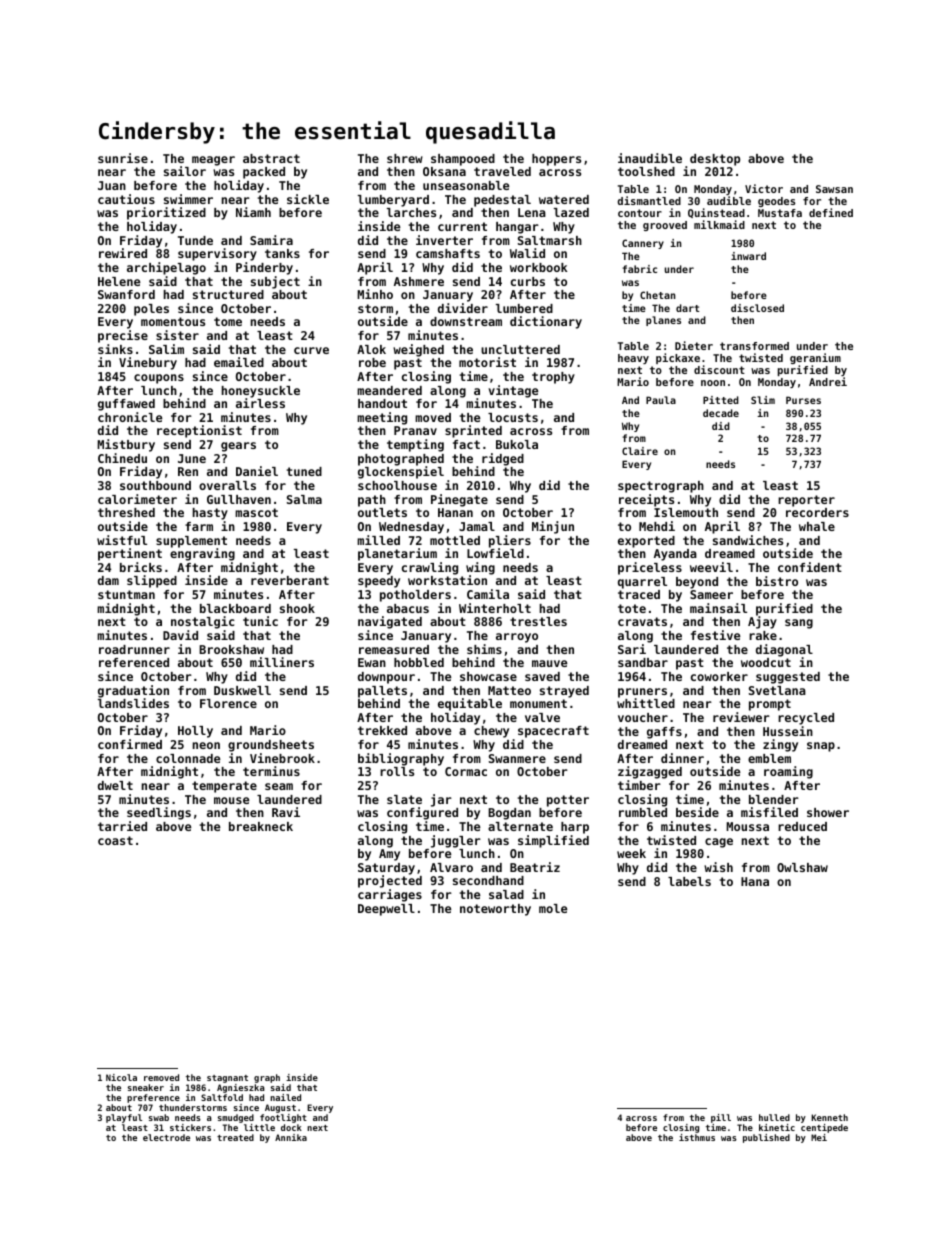 This screenshot has height=1233, width=952. What do you see at coordinates (378, 540) in the screenshot?
I see `milled` at bounding box center [378, 540].
